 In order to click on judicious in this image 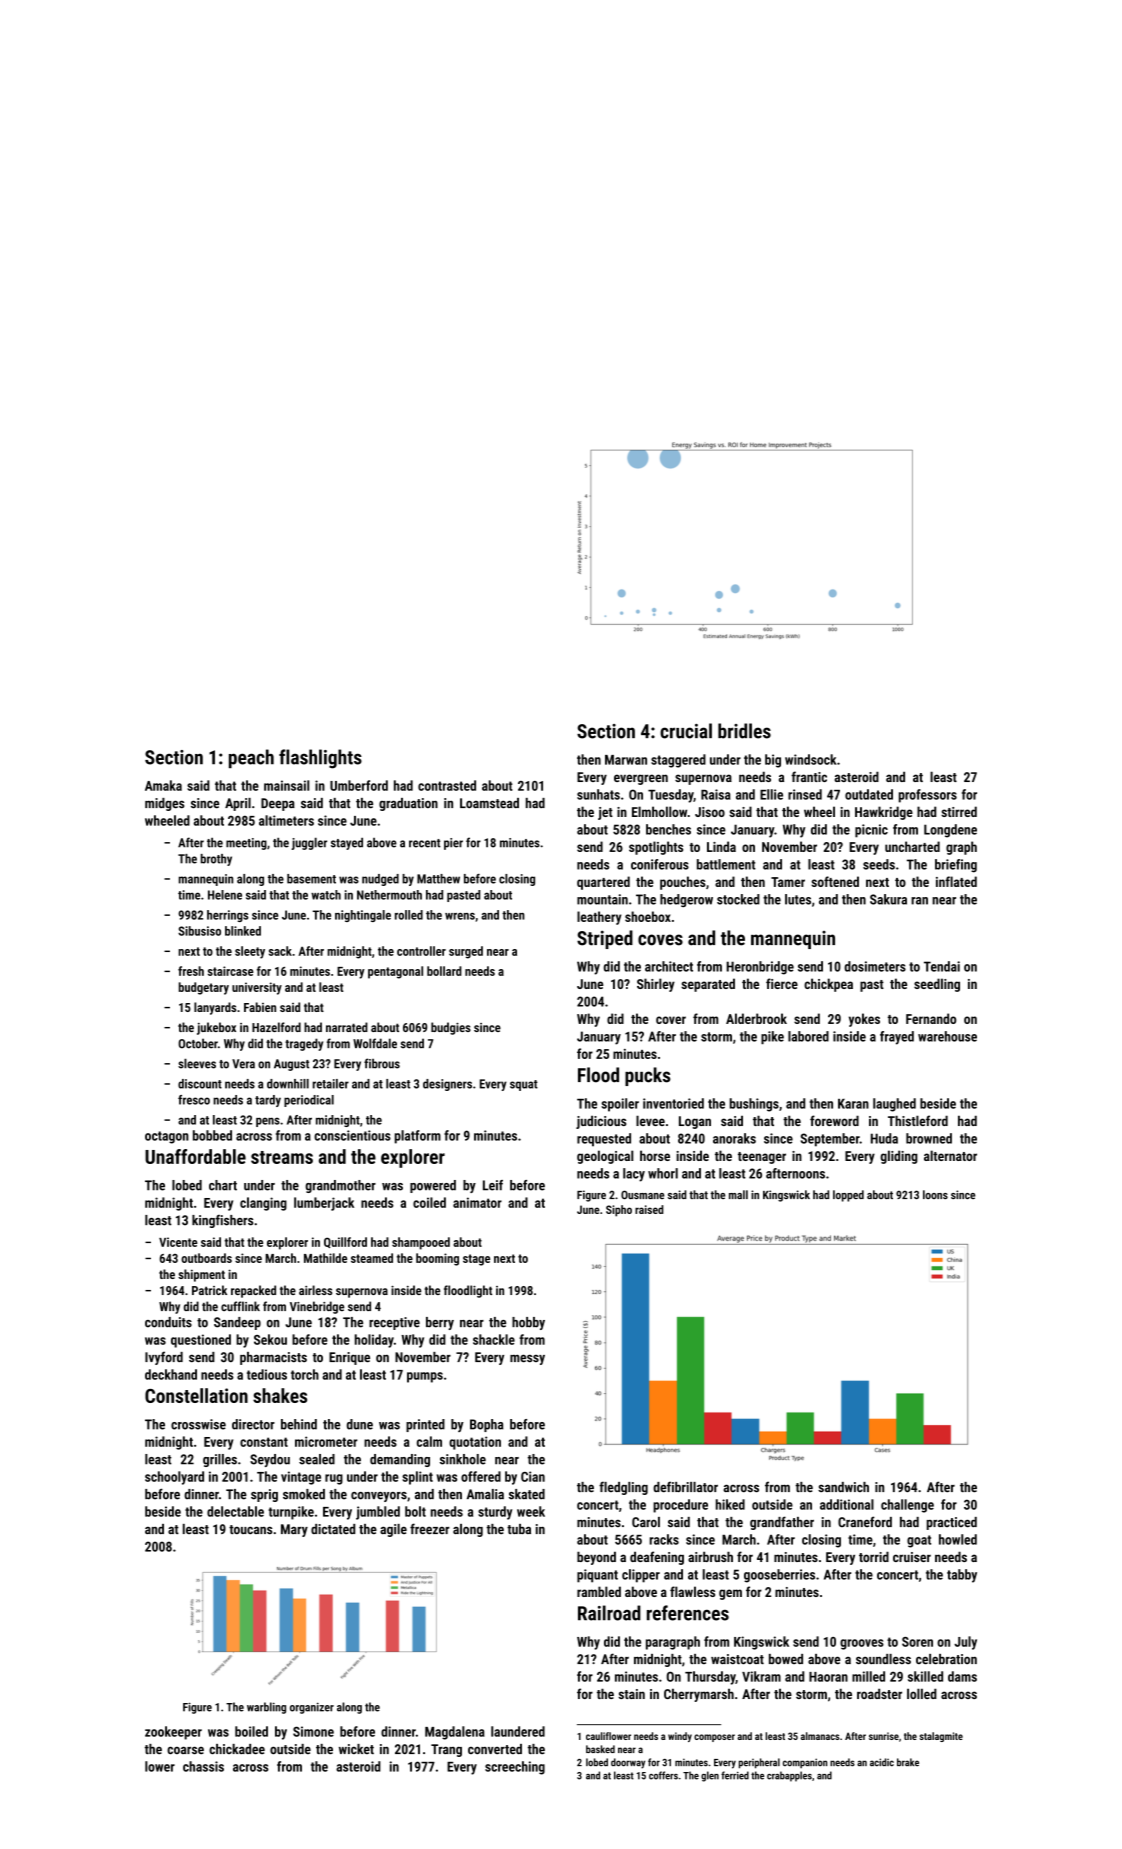, I will do `click(601, 1122)`.
